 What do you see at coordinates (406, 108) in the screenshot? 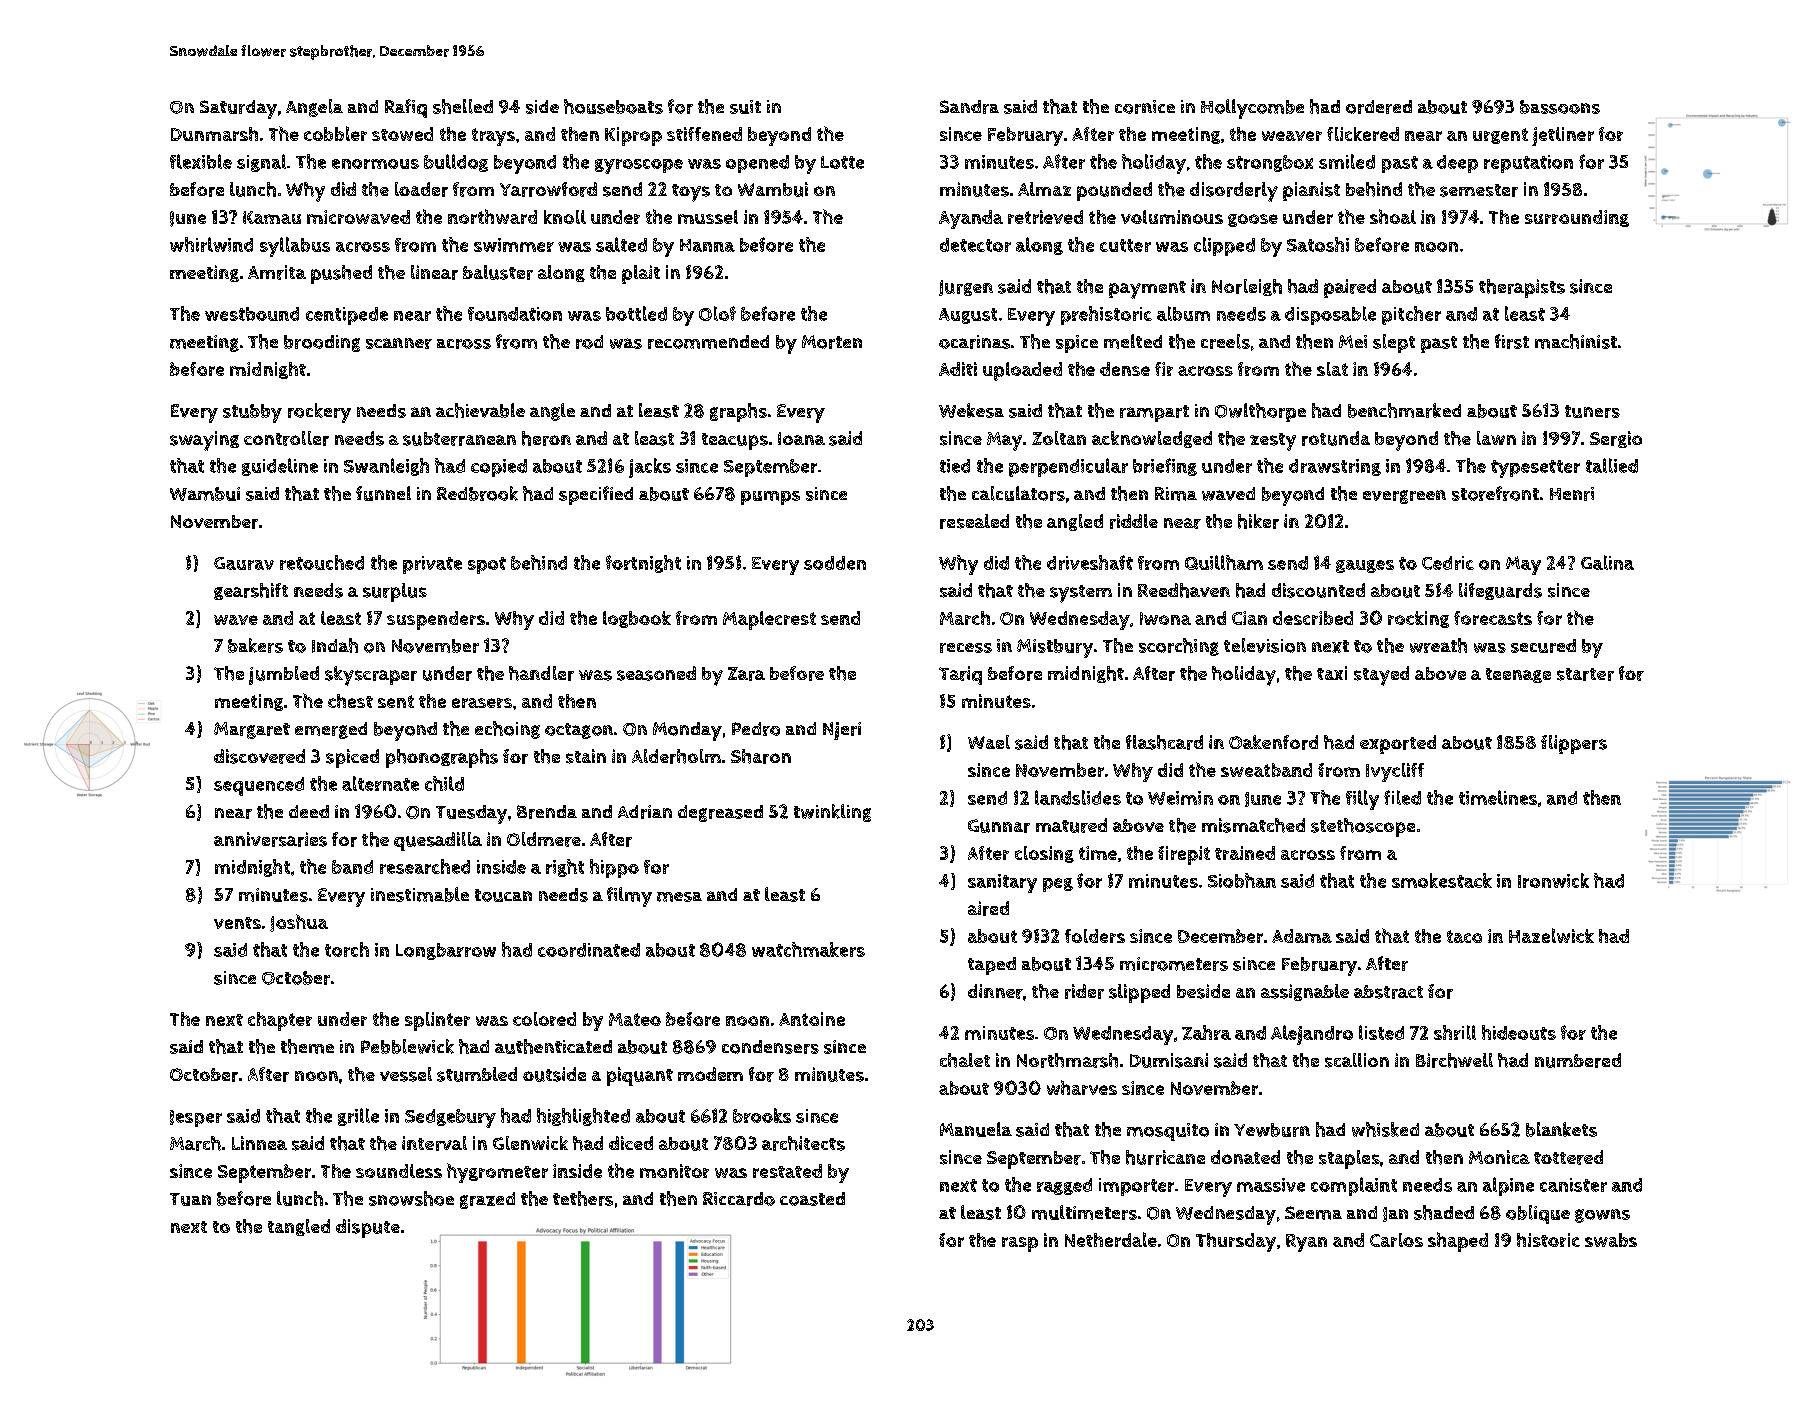
I see `Rafiq` at bounding box center [406, 108].
